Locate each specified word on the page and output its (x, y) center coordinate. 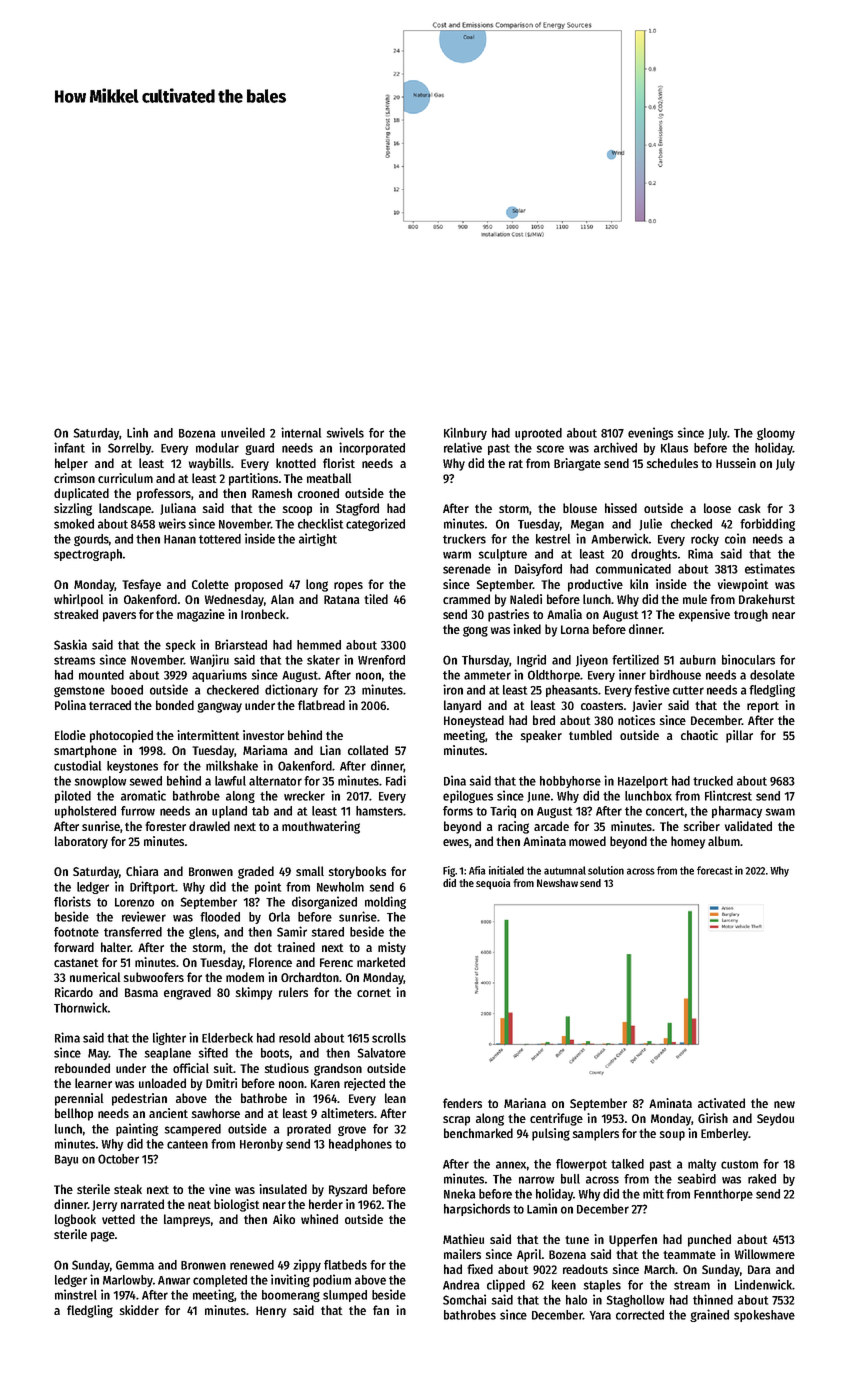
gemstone (79, 691)
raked (762, 1179)
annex (511, 1165)
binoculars (748, 659)
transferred (133, 932)
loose (717, 508)
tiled (376, 599)
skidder (139, 1310)
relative (463, 447)
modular (217, 448)
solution (606, 870)
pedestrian (139, 1099)
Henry (271, 1312)
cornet (374, 992)
